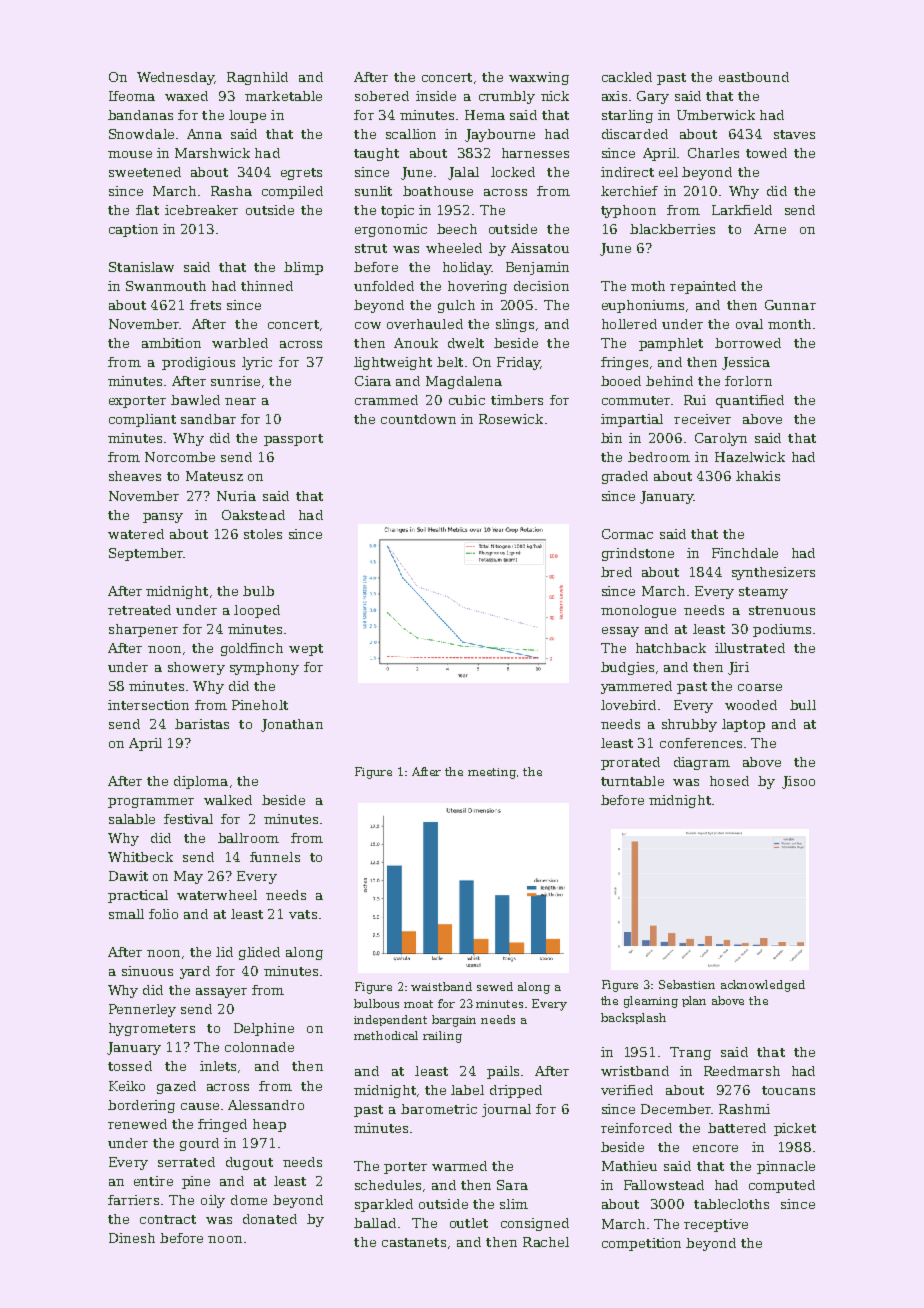  Describe the element at coordinates (632, 781) in the screenshot. I see `turntable` at that location.
